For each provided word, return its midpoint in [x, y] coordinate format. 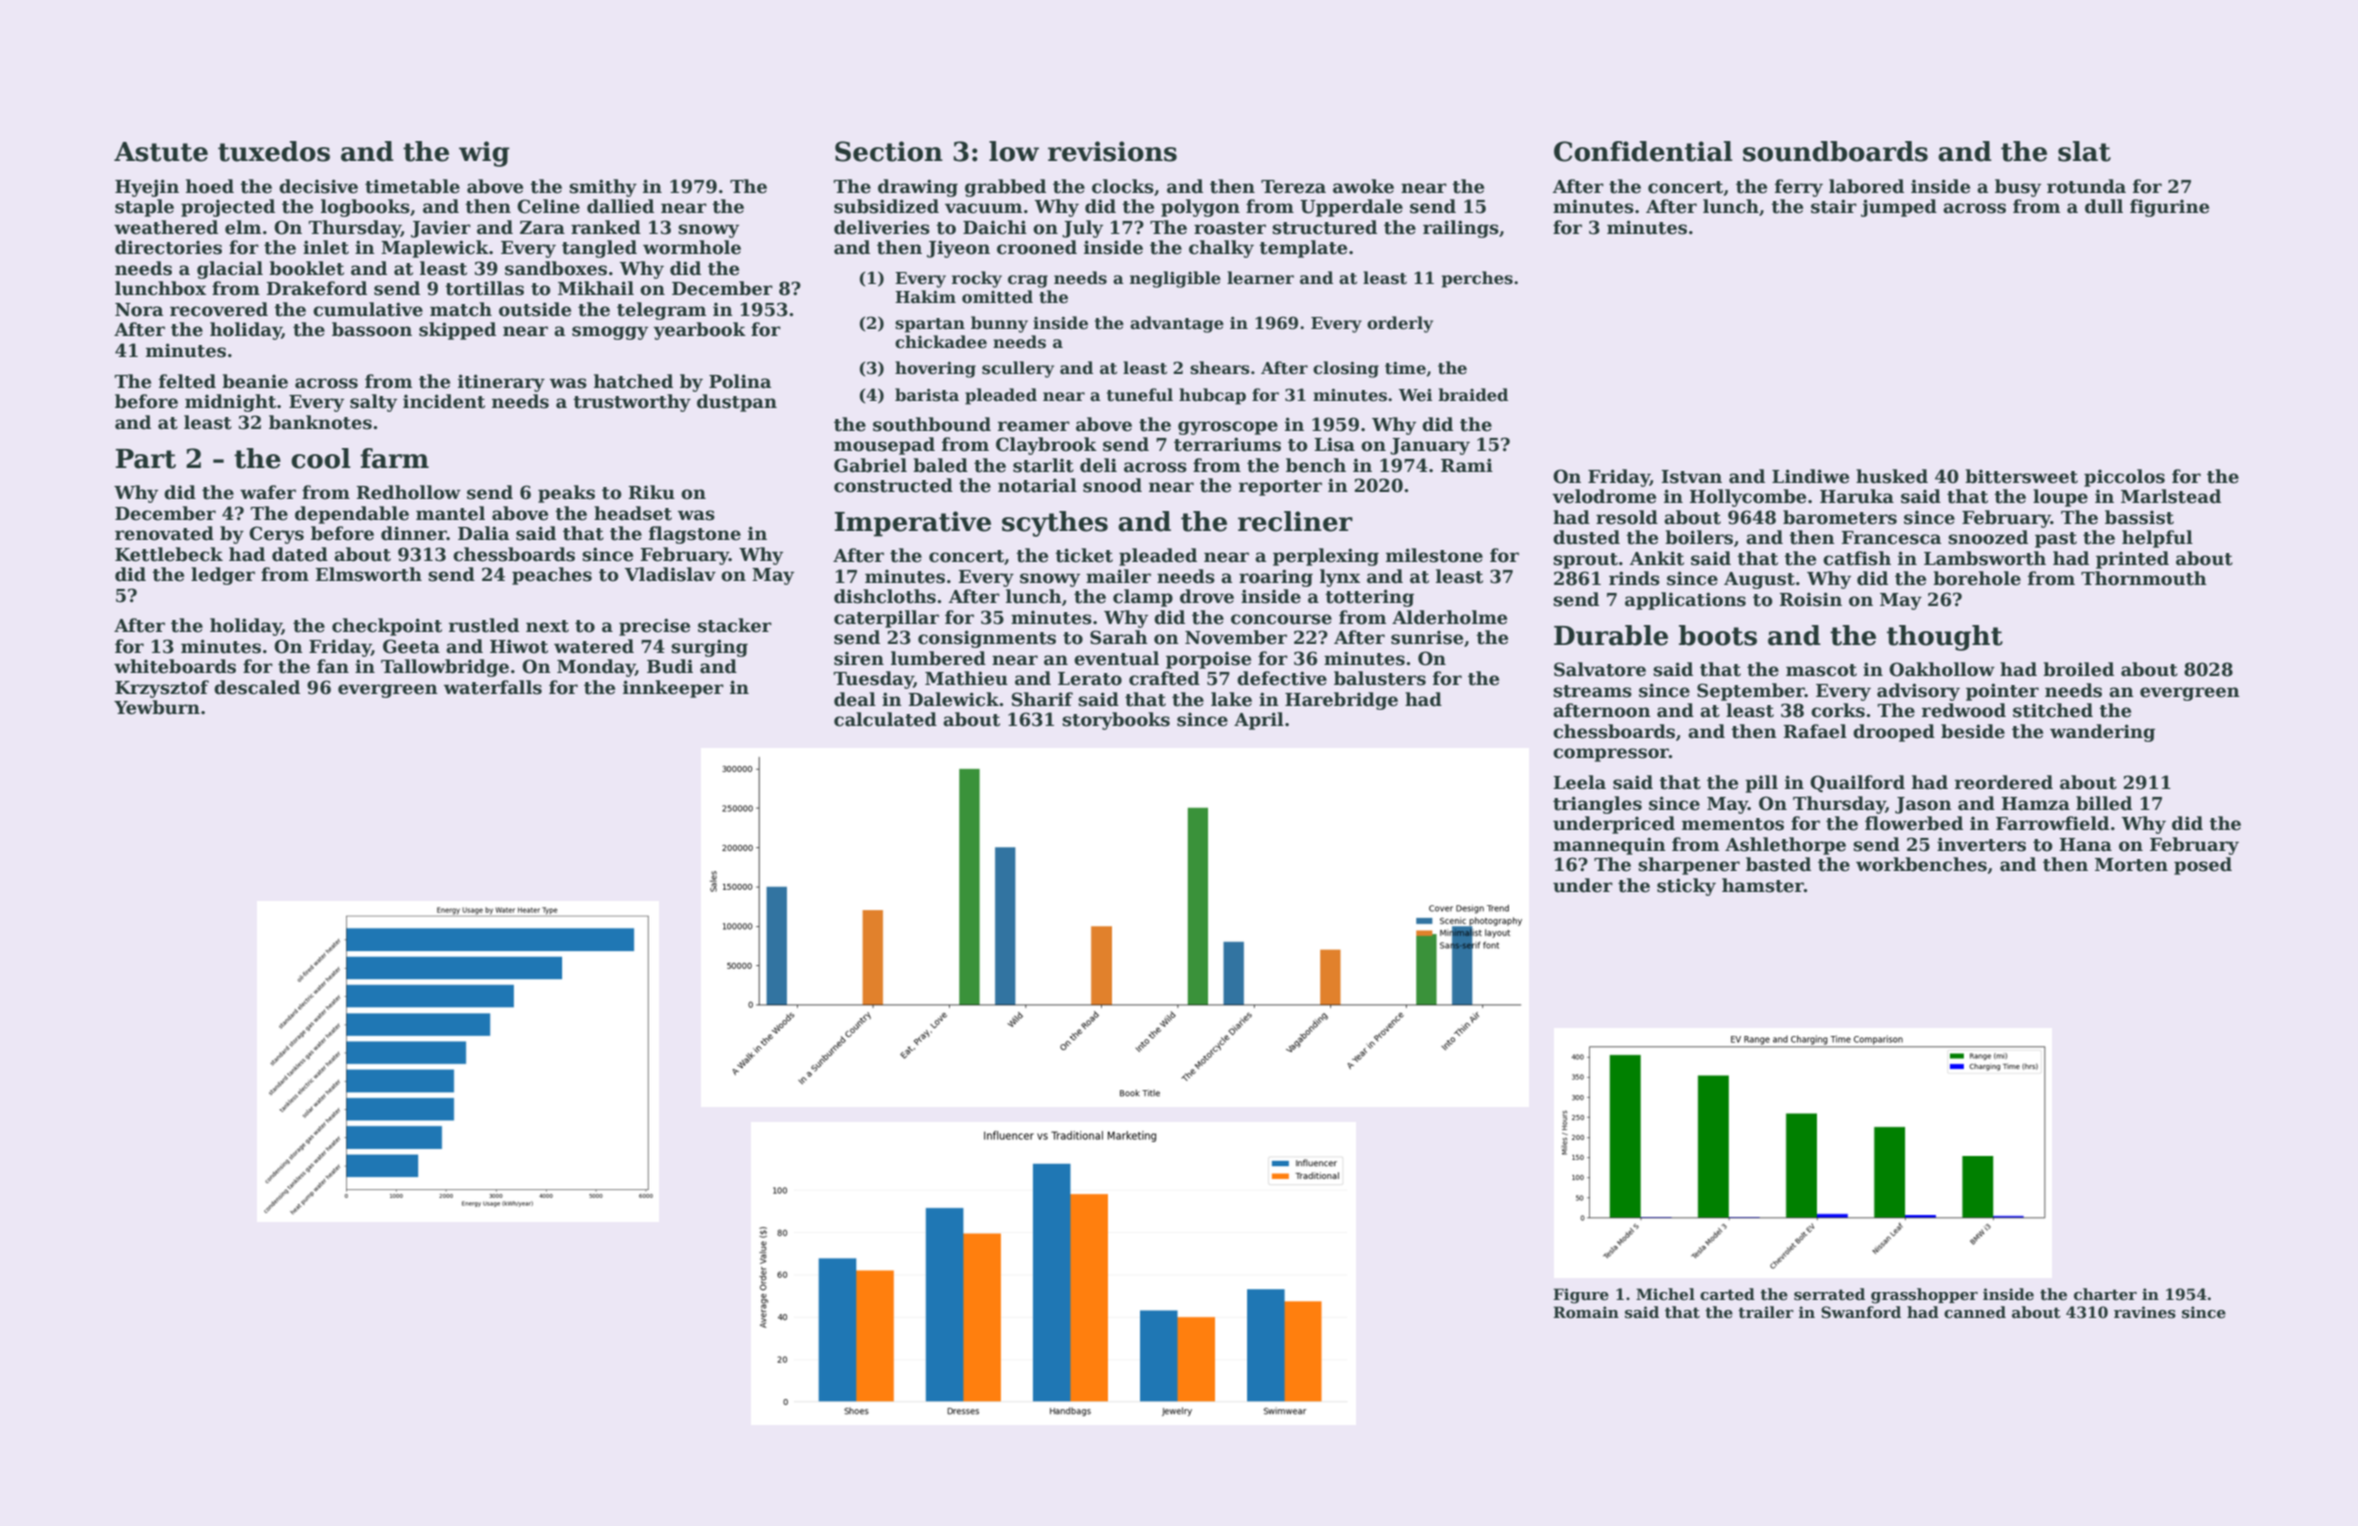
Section [889, 151]
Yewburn [157, 707]
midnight [230, 403]
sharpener [1689, 866]
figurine [2169, 208]
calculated [885, 719]
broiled [2078, 669]
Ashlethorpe [1785, 846]
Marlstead [2171, 496]
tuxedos [274, 151]
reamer [1034, 426]
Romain [1586, 1312]
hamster [1763, 885]
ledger [223, 576]
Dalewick [953, 699]
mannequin [1609, 846]
